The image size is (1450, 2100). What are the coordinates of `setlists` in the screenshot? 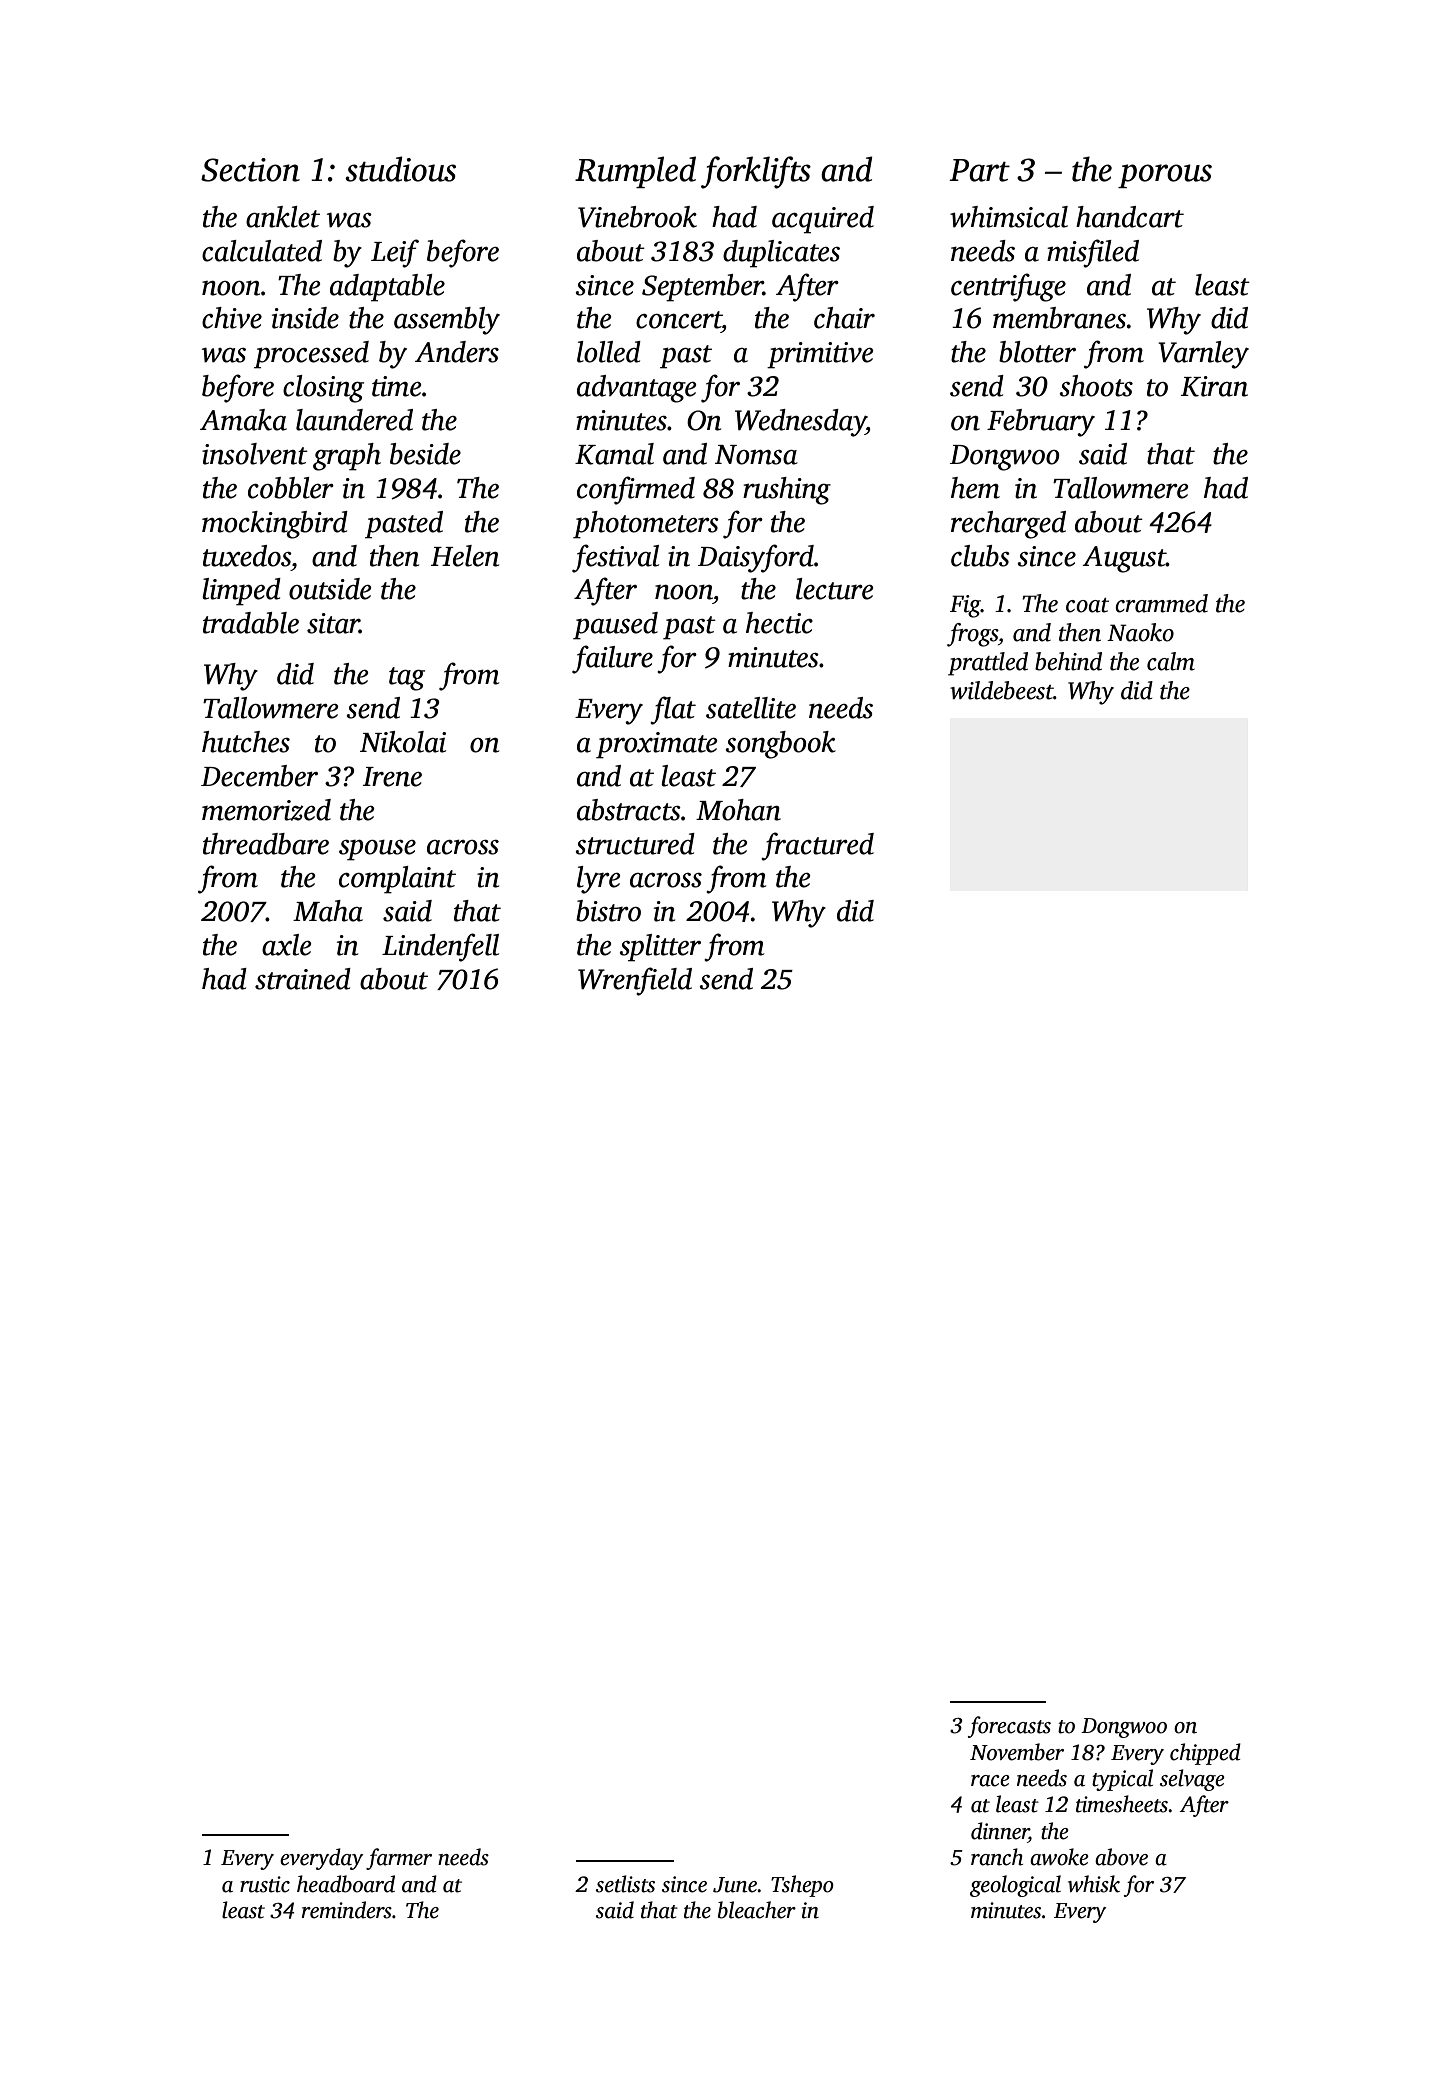 It's located at (625, 1884).
